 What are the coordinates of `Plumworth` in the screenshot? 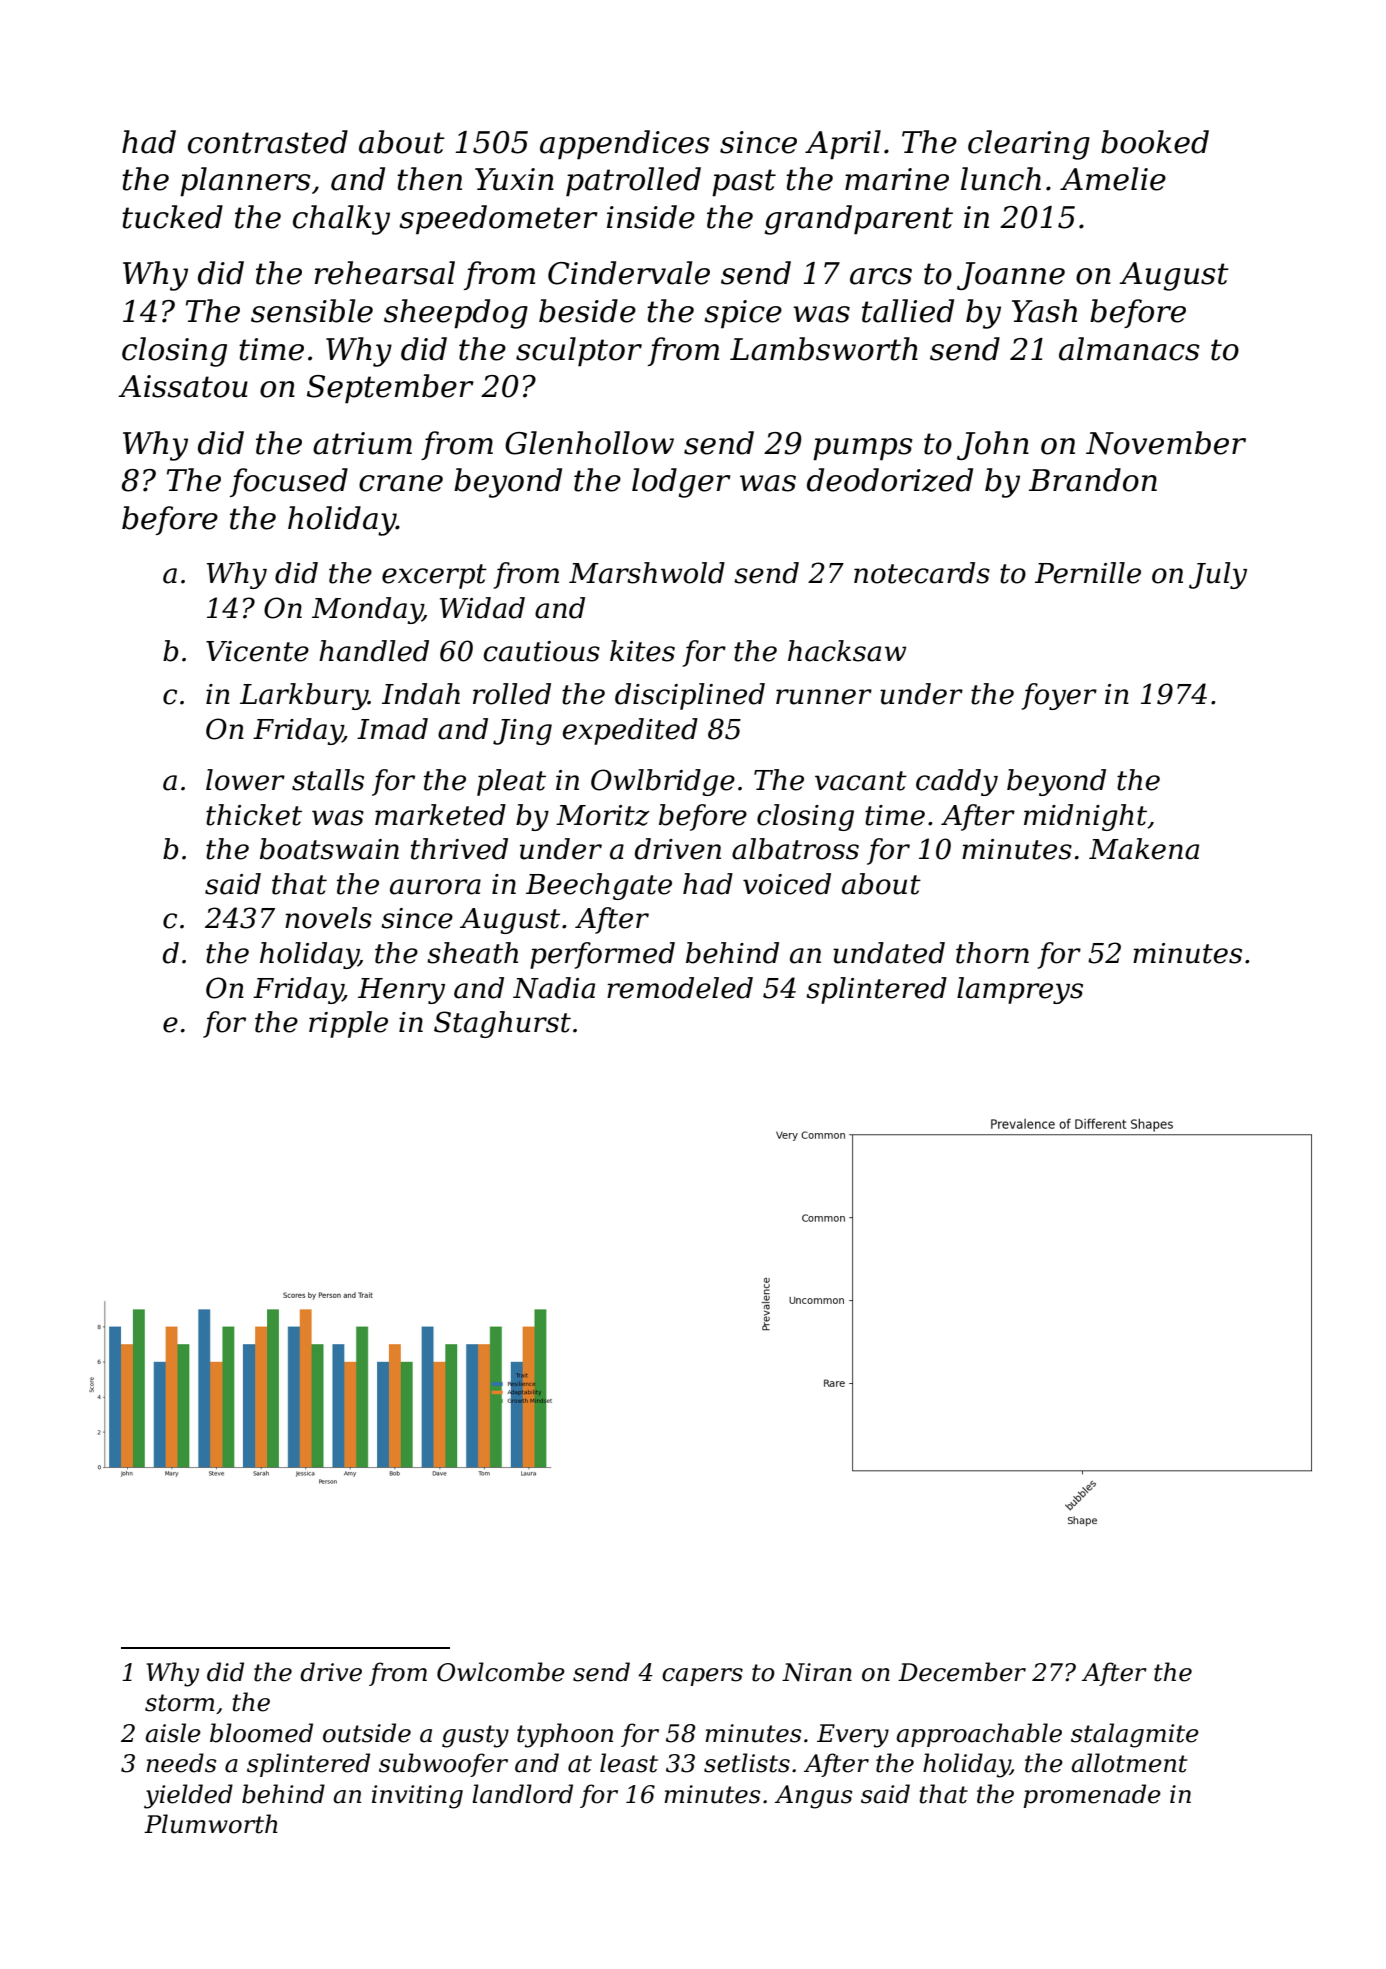 It's located at (211, 1824).
